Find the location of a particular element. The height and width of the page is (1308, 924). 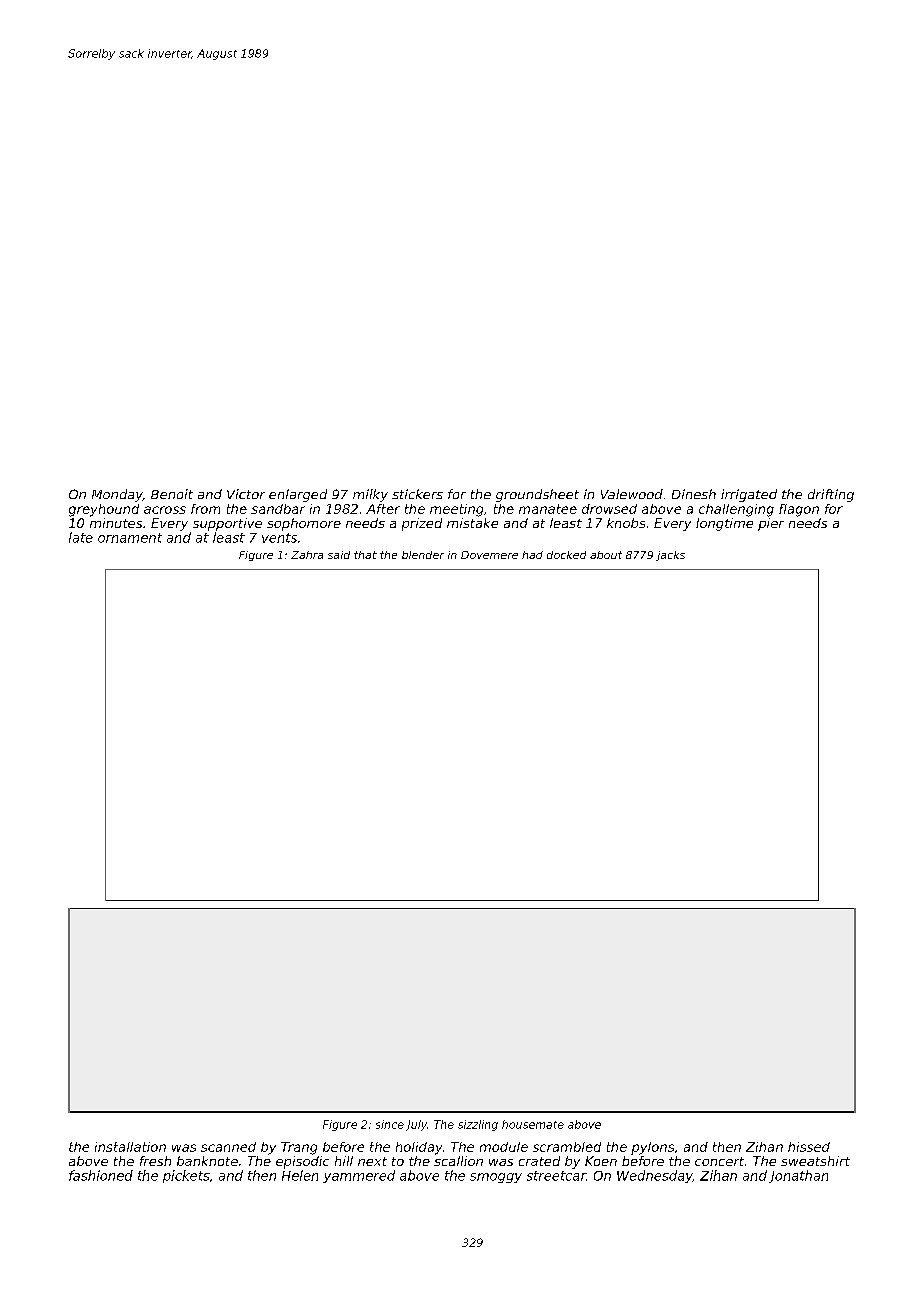

hissed is located at coordinates (809, 1147).
